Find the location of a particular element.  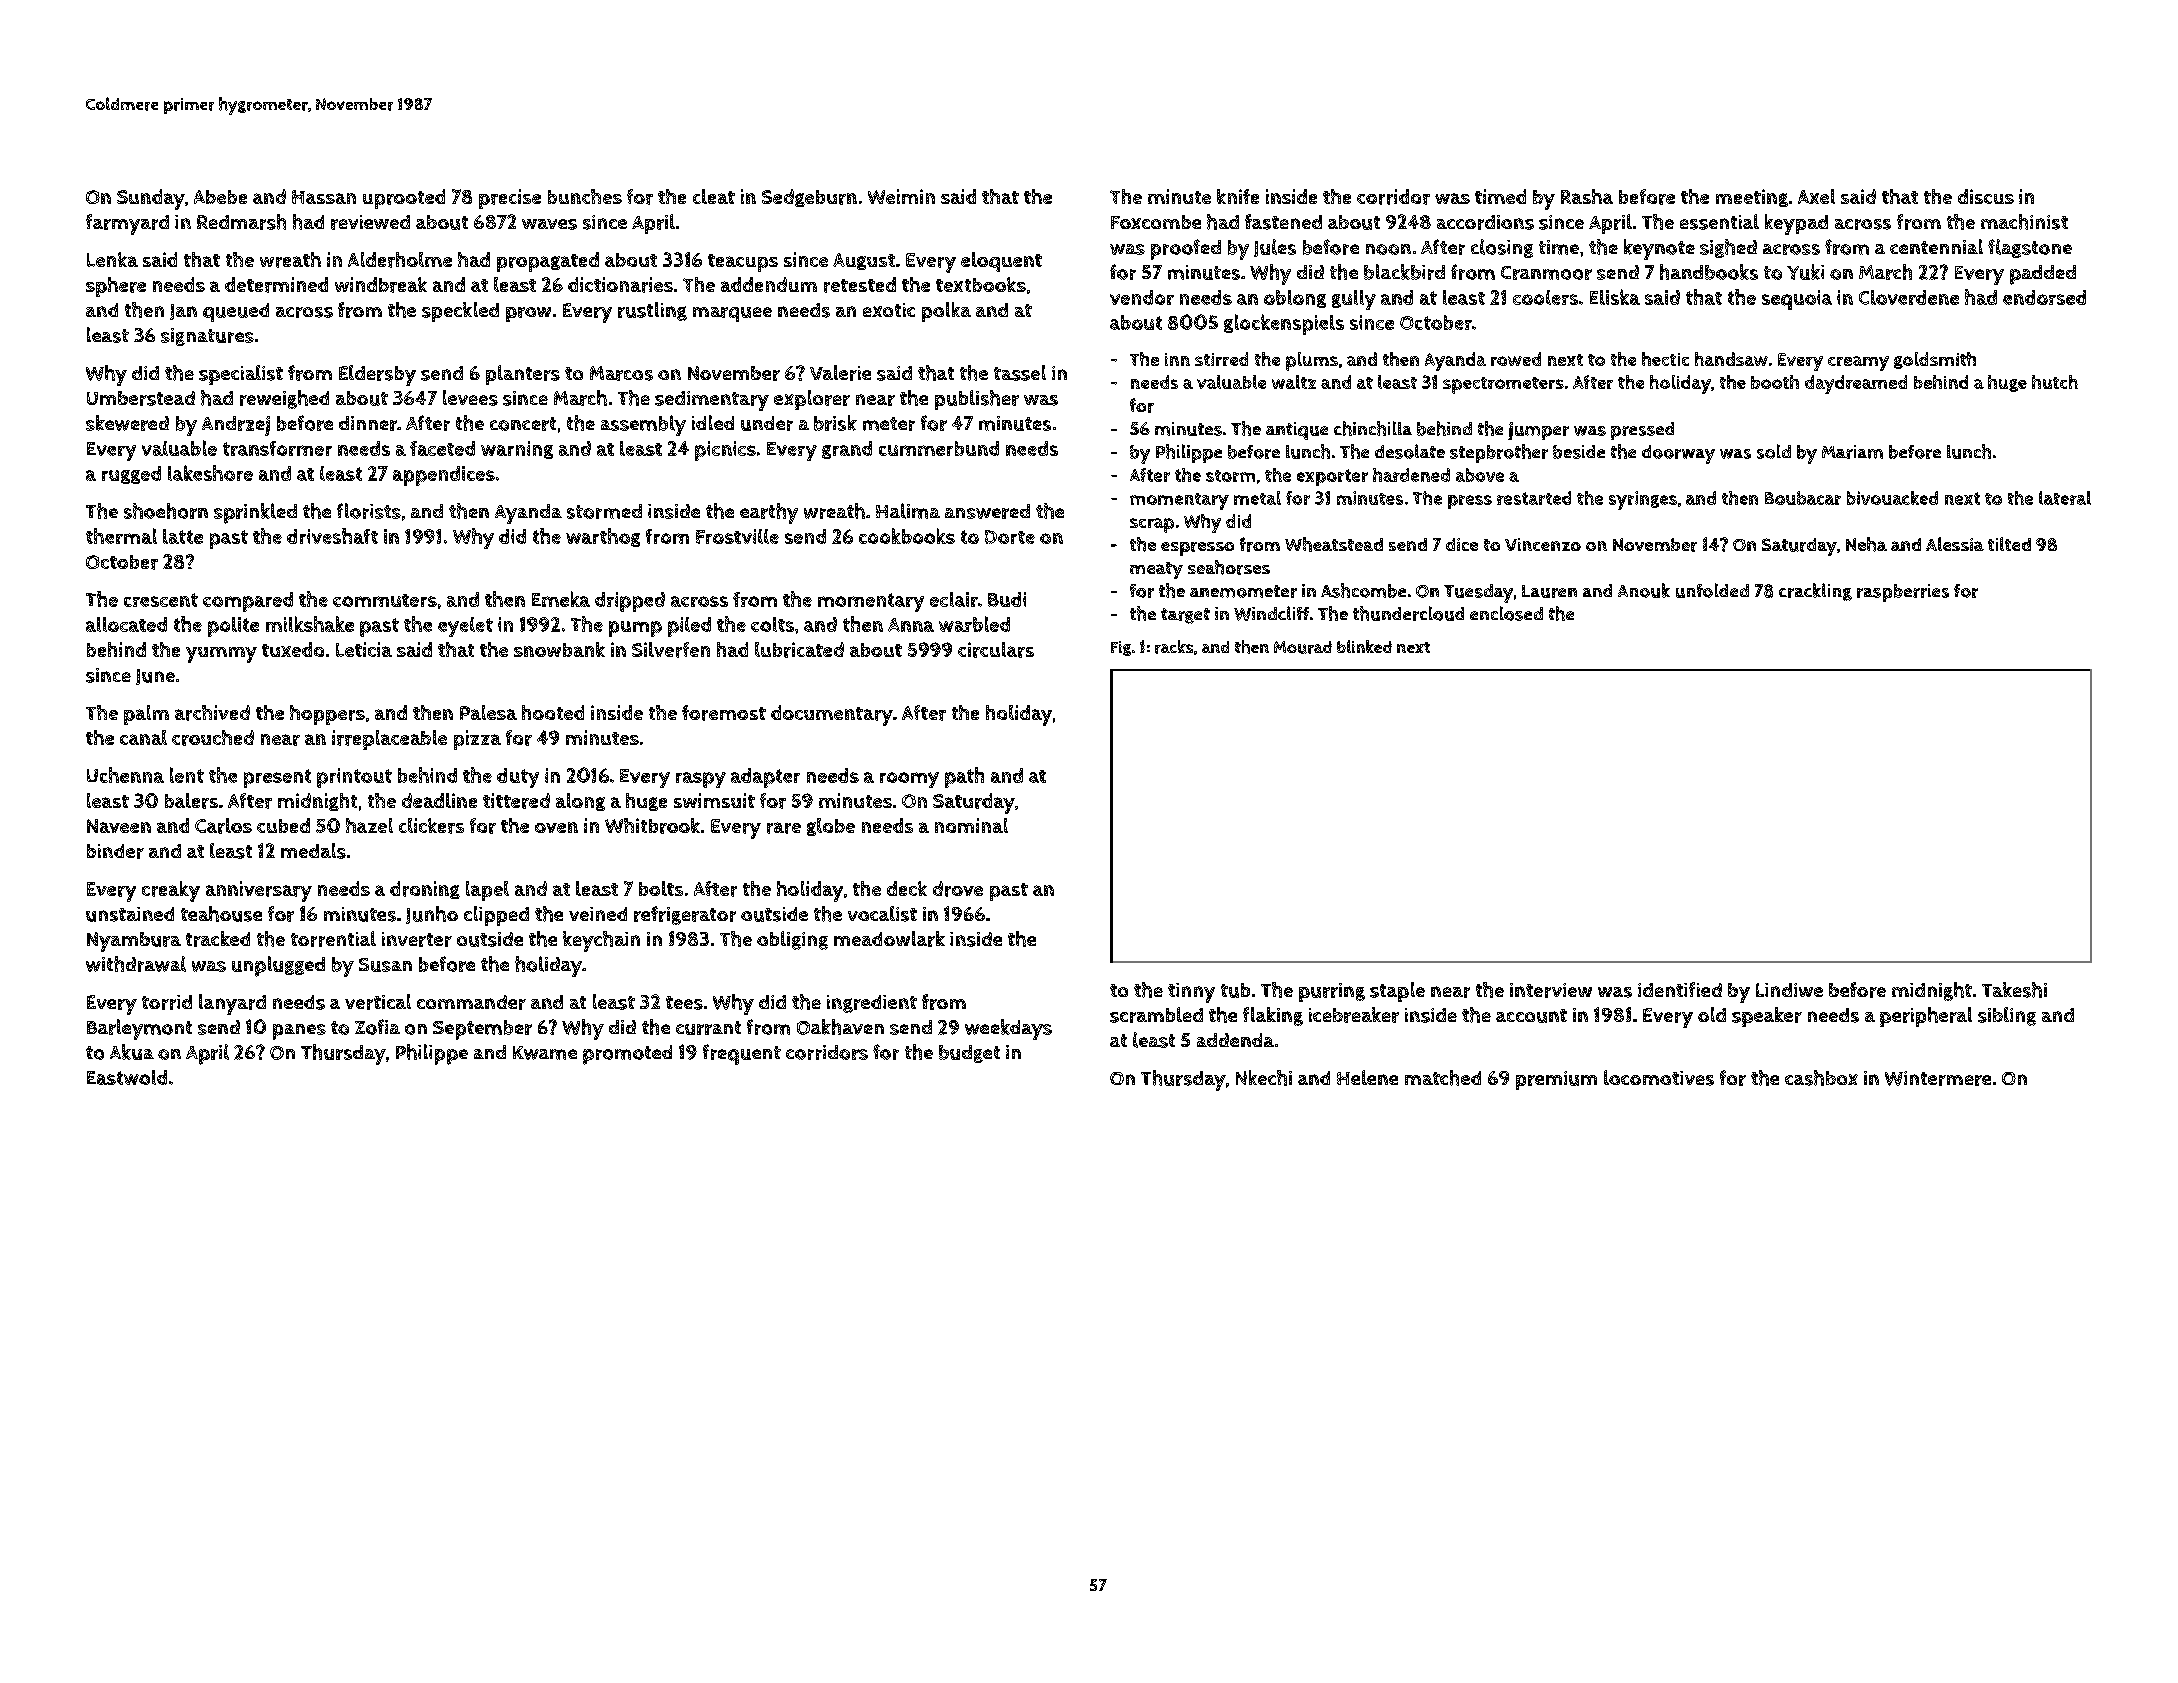

veined is located at coordinates (598, 914).
